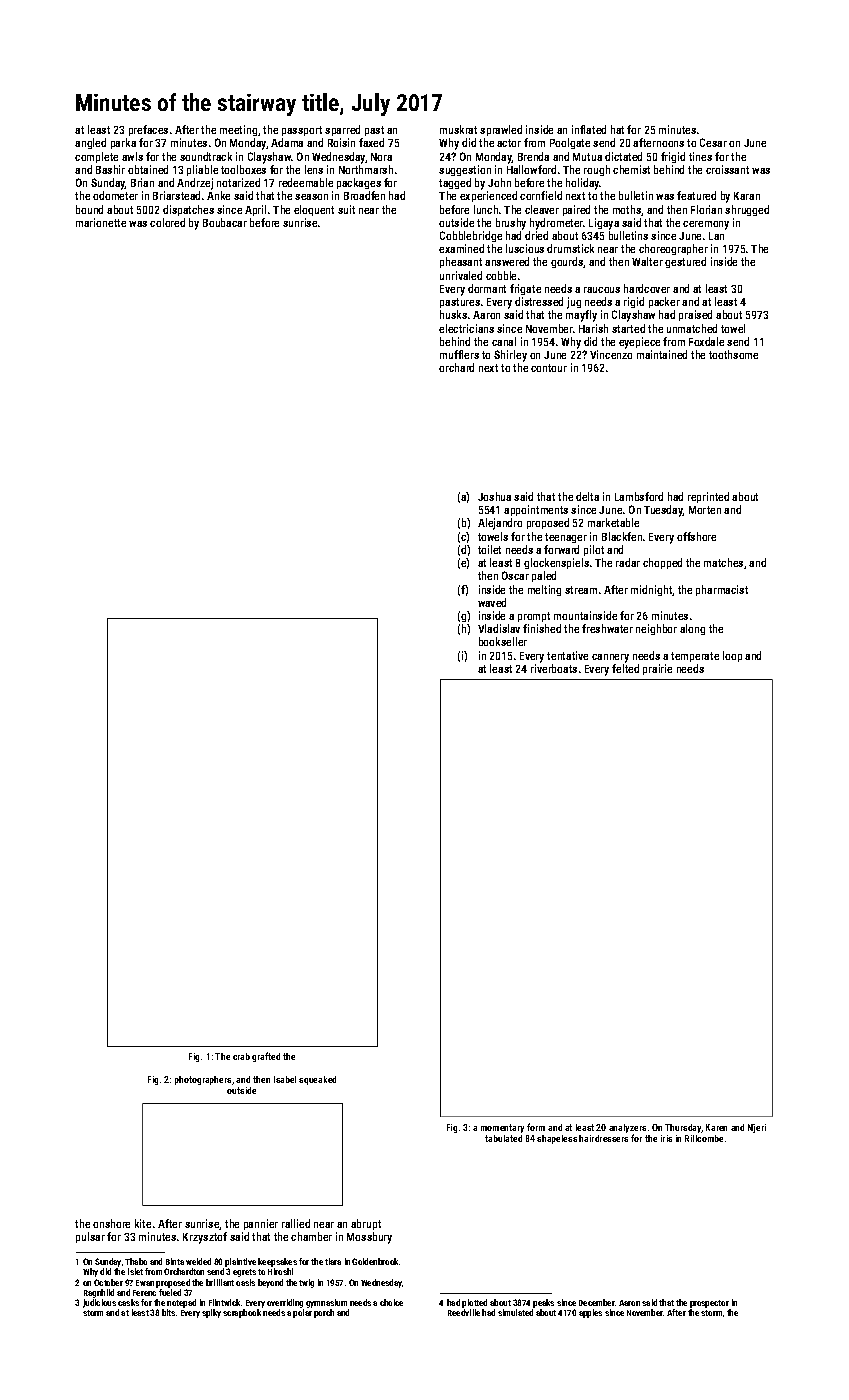 Image resolution: width=849 pixels, height=1400 pixels. Describe the element at coordinates (225, 222) in the image. I see `Boubacar` at that location.
